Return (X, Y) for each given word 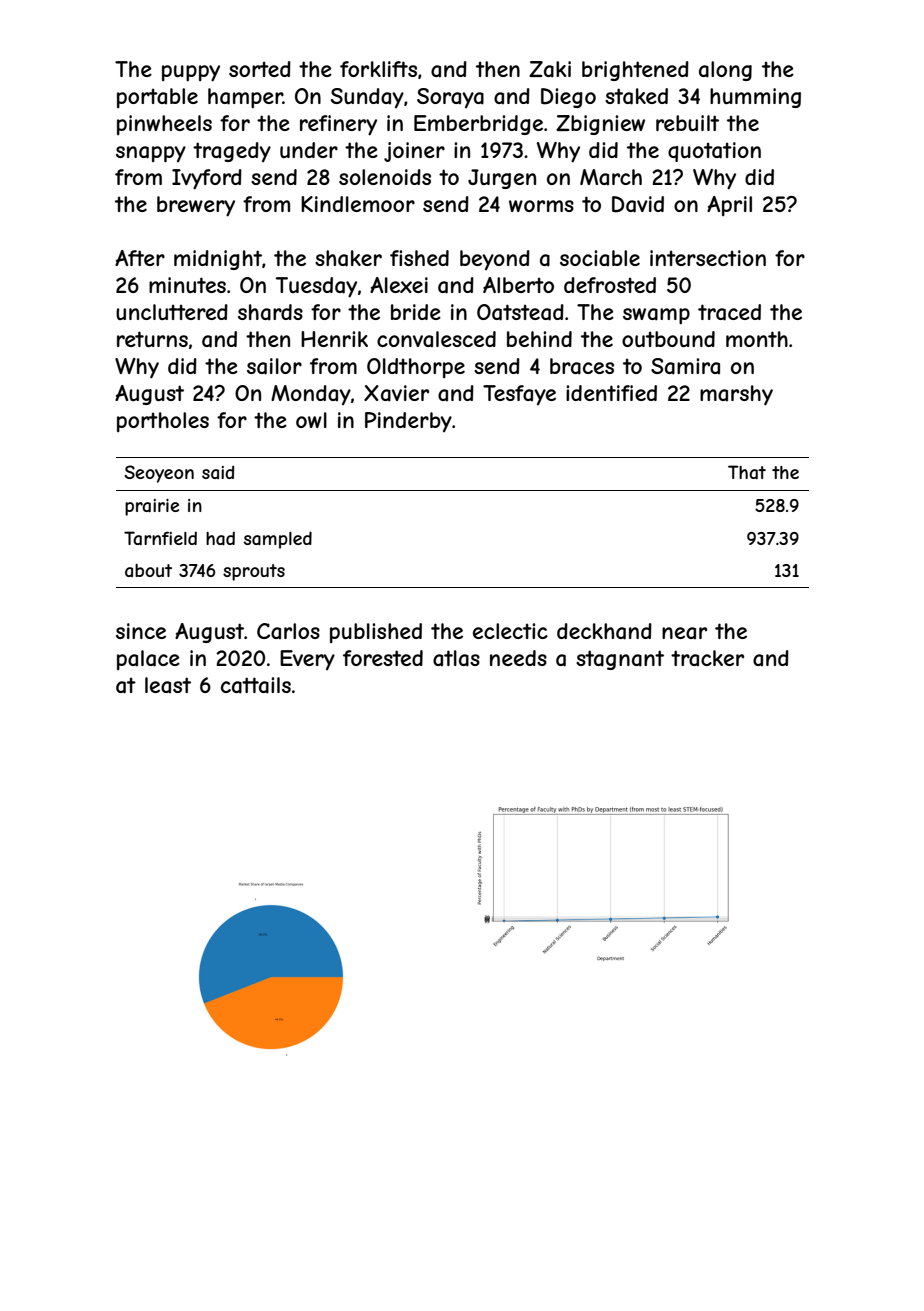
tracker (707, 658)
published (376, 633)
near (684, 633)
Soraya (450, 98)
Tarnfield (160, 538)
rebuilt (687, 123)
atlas (456, 658)
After (140, 258)
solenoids (385, 177)
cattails (256, 685)
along (725, 71)
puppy (191, 73)
